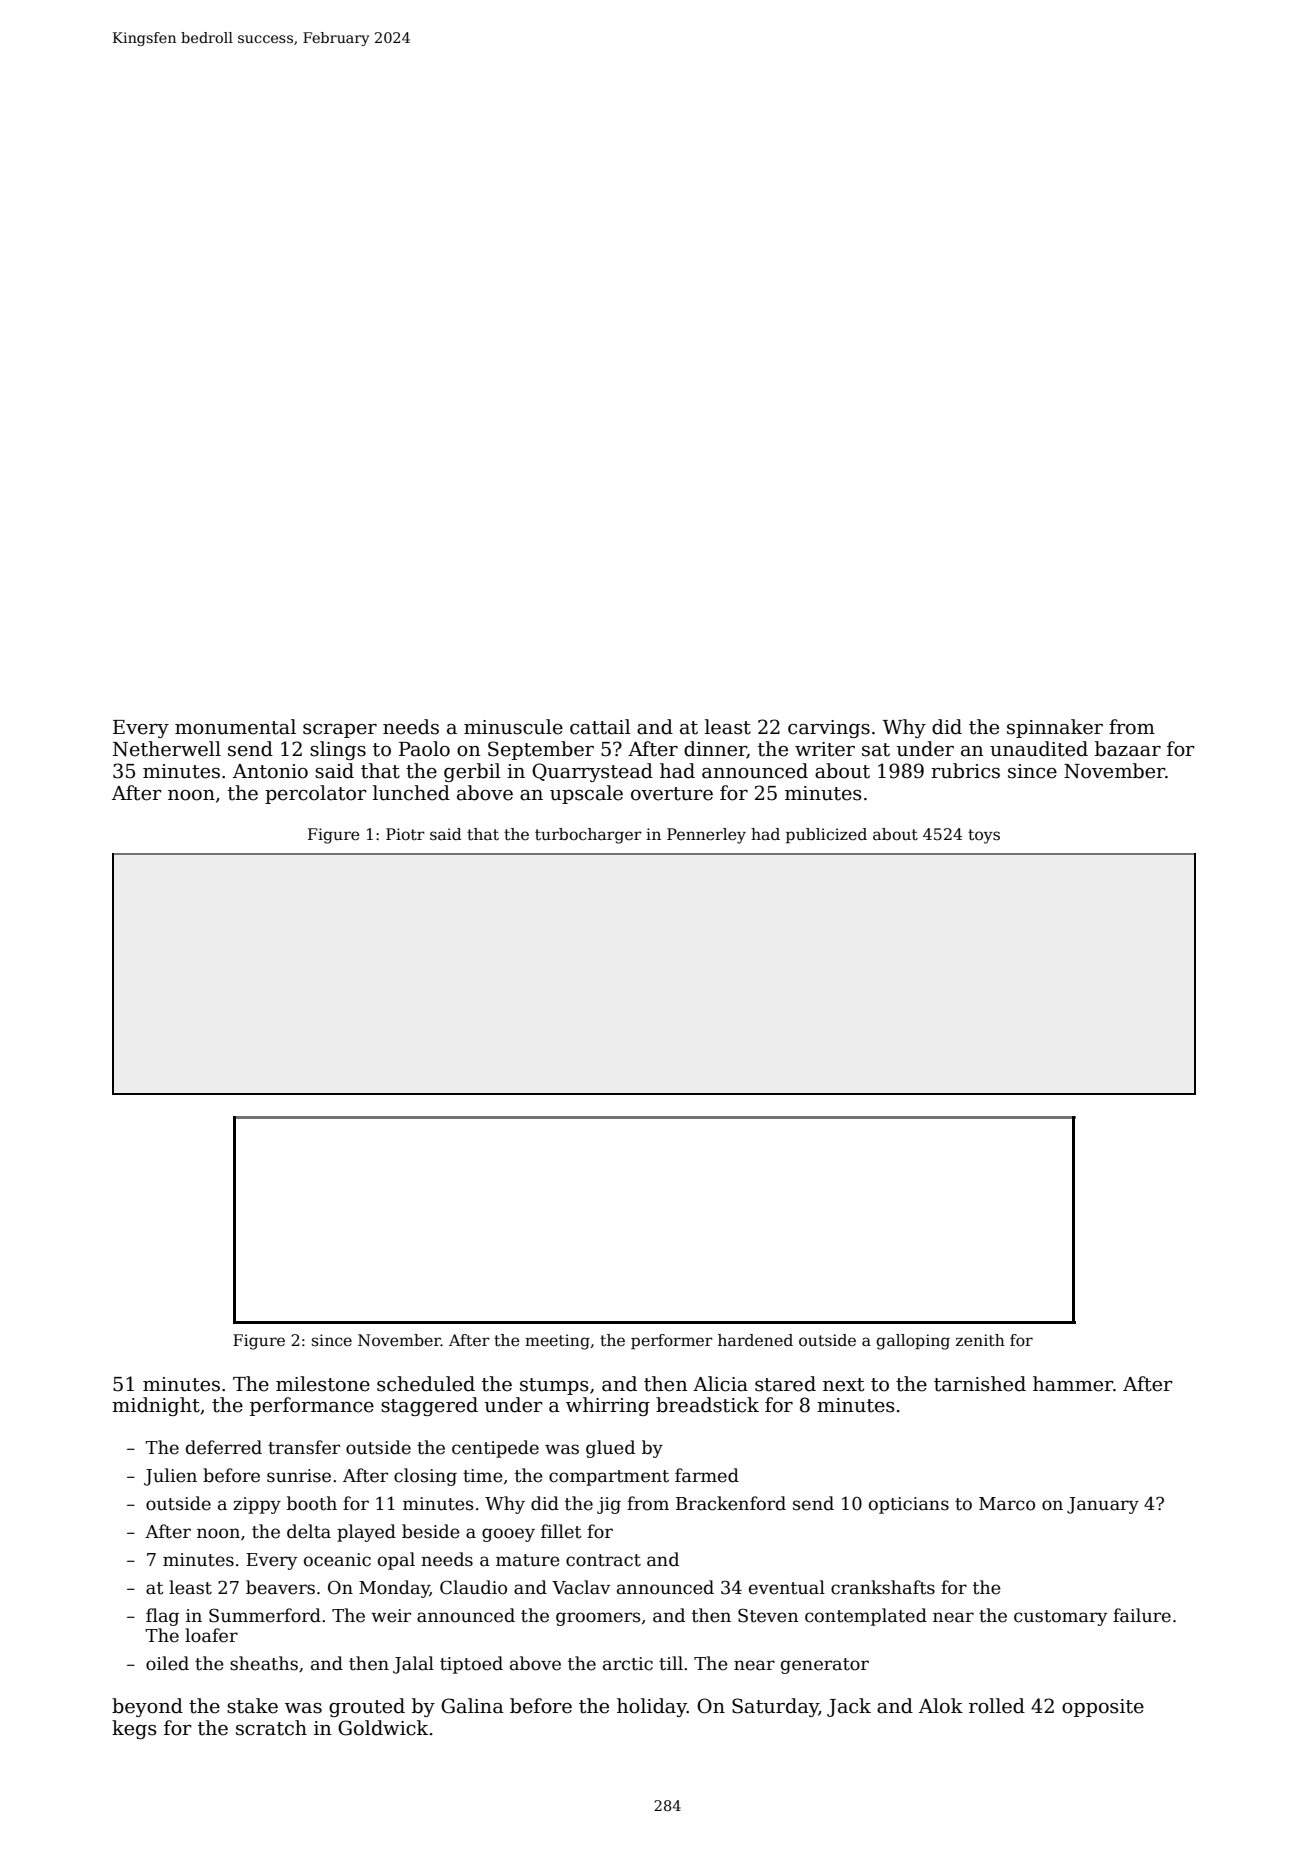 The image size is (1308, 1850). Describe the element at coordinates (768, 1615) in the page. I see `Steven` at that location.
